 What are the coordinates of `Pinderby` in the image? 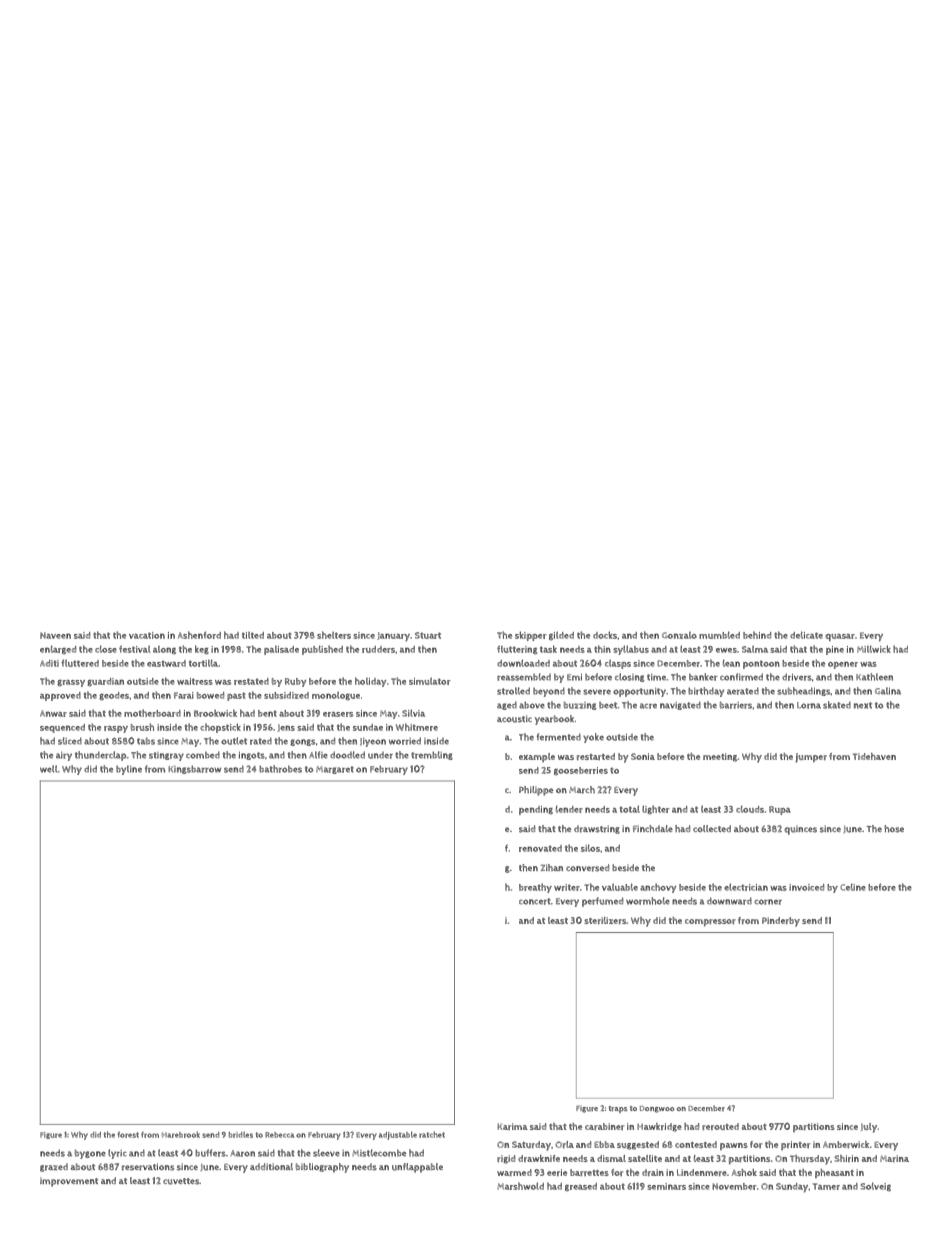 It's located at (781, 922).
